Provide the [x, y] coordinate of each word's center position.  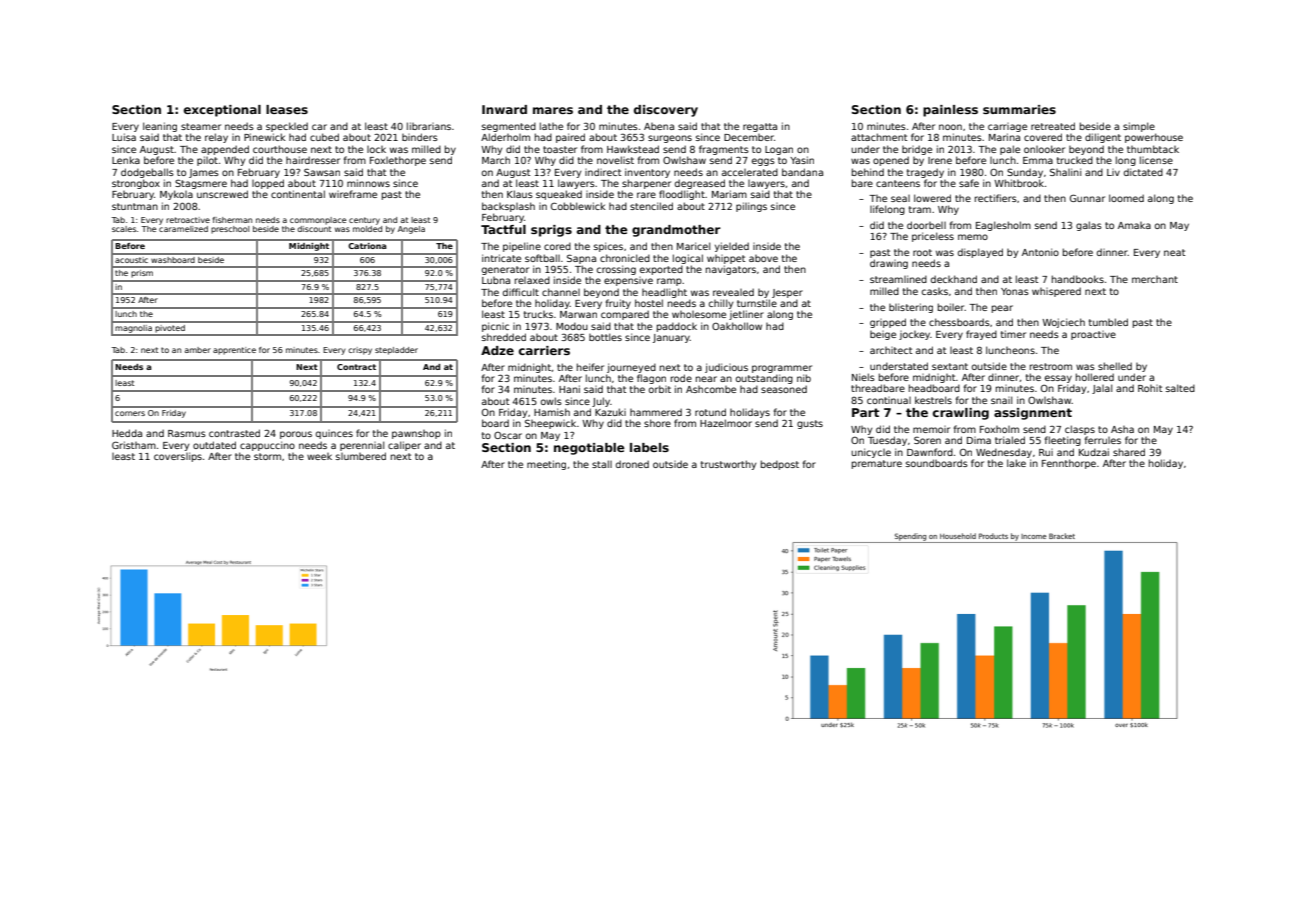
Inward [504, 109]
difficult [521, 292]
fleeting [1063, 441]
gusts [810, 424]
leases [287, 109]
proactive [1093, 335]
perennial [362, 446]
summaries [1019, 109]
